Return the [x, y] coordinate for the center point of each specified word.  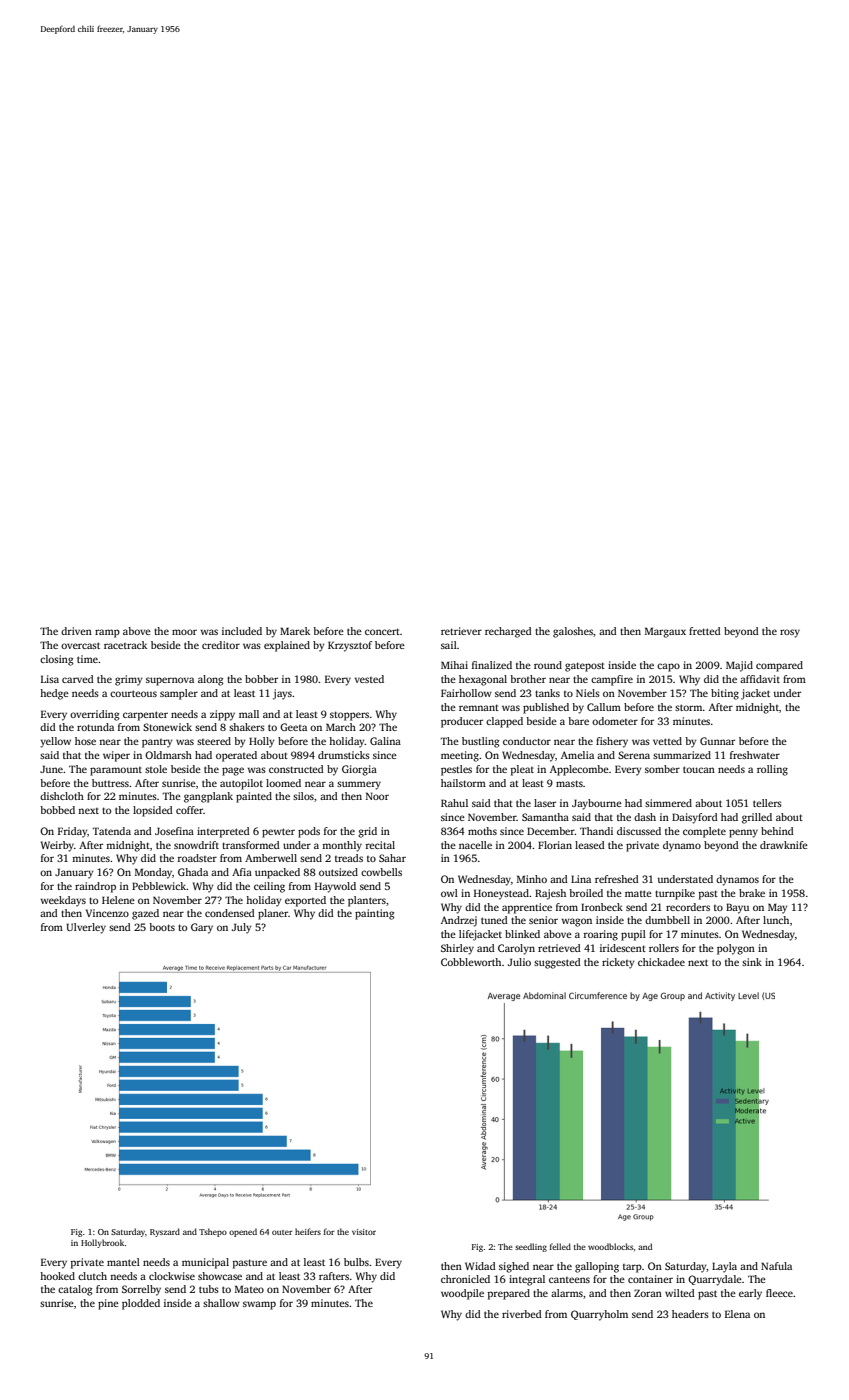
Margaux [665, 632]
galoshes [573, 632]
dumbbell [667, 920]
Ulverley [86, 928]
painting [374, 914]
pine [108, 1304]
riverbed [522, 1314]
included [242, 631]
